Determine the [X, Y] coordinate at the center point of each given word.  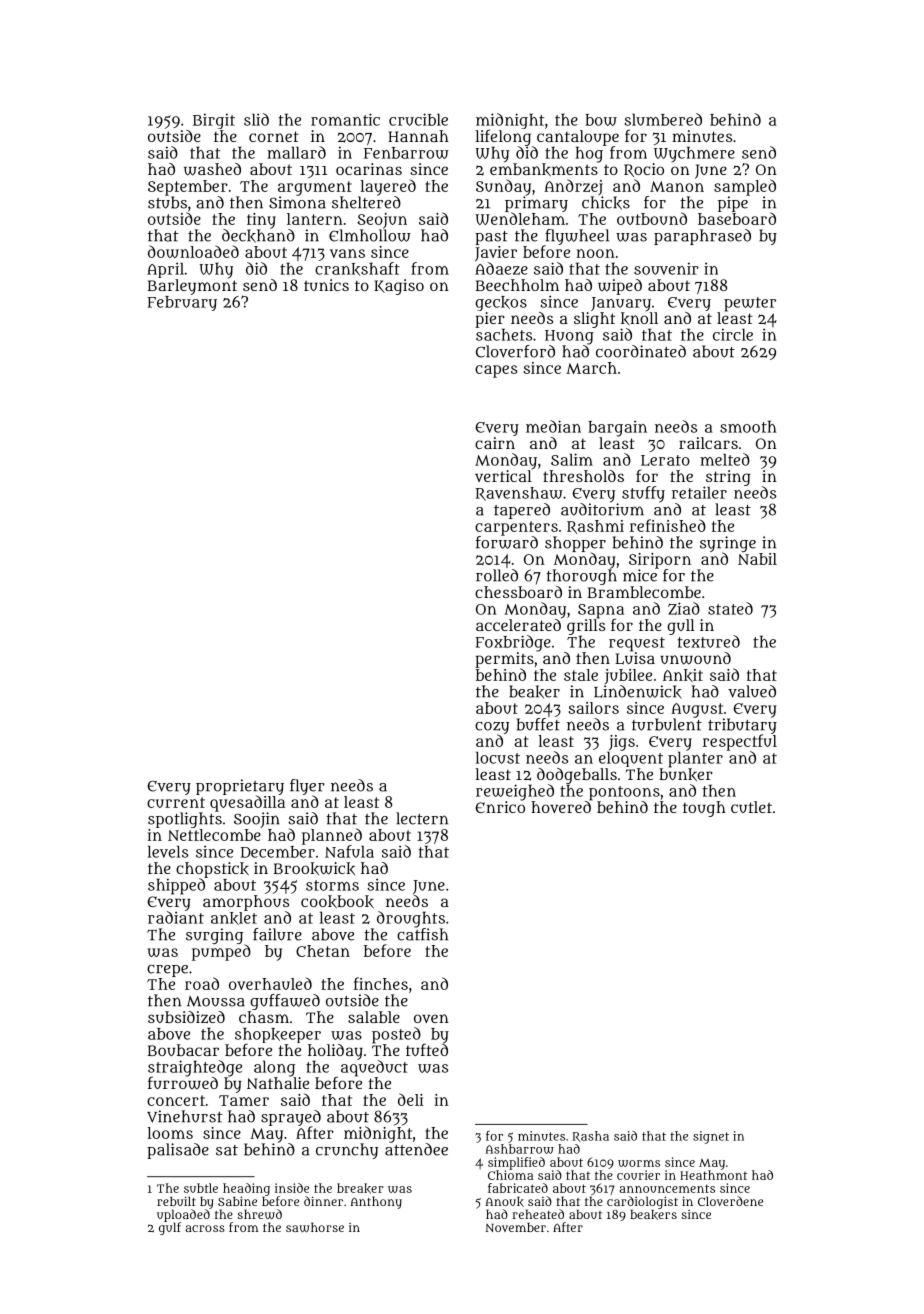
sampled [745, 187]
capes [496, 371]
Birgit [214, 121]
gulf [170, 1228]
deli [410, 1099]
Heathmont [713, 1175]
